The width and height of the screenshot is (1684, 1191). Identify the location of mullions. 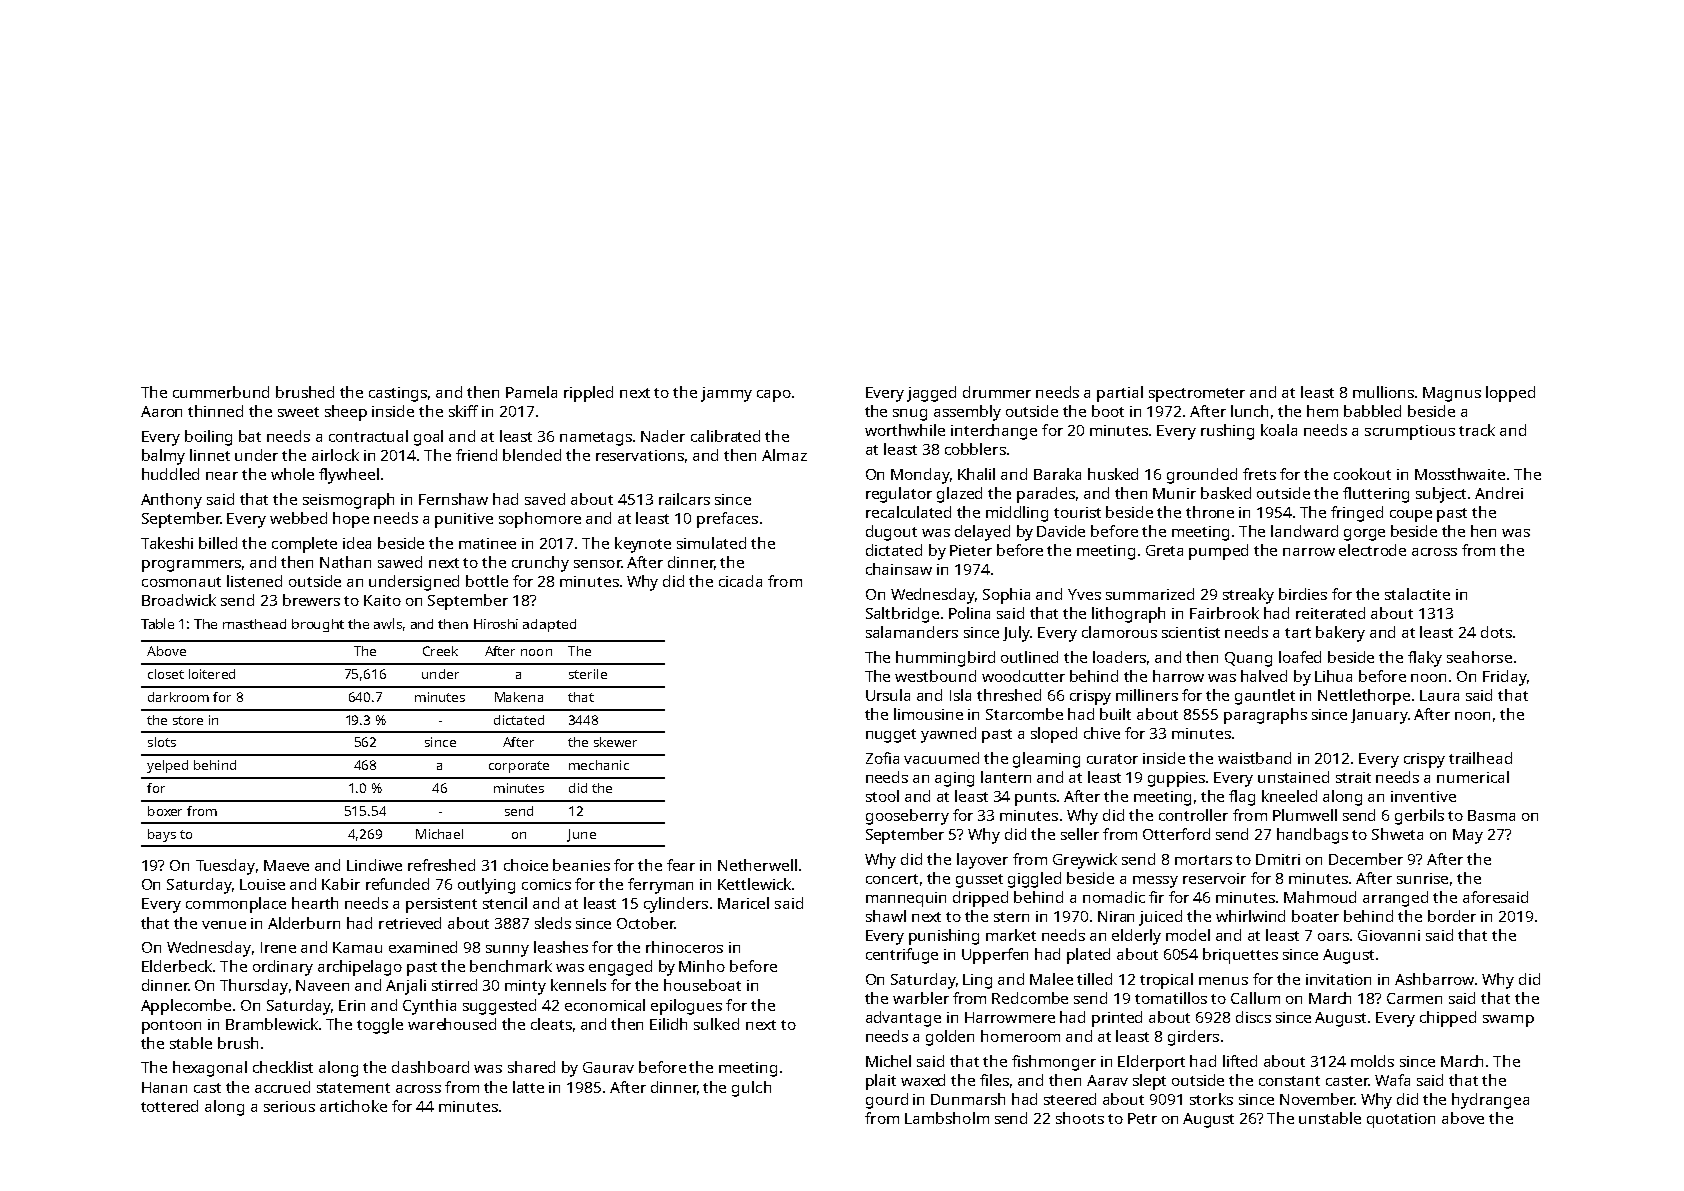
(1383, 392).
